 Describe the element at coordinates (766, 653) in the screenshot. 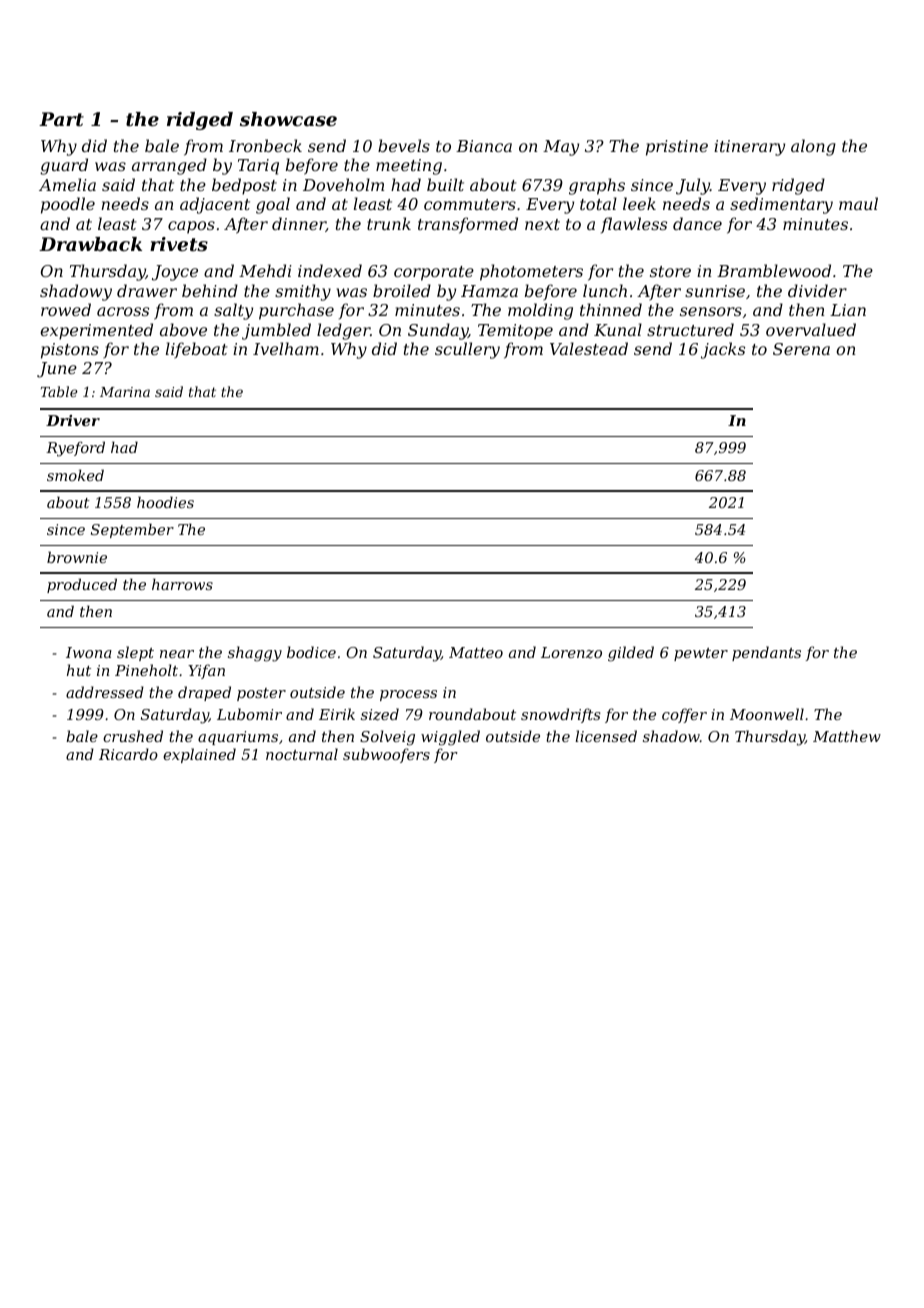

I see `pendants` at that location.
